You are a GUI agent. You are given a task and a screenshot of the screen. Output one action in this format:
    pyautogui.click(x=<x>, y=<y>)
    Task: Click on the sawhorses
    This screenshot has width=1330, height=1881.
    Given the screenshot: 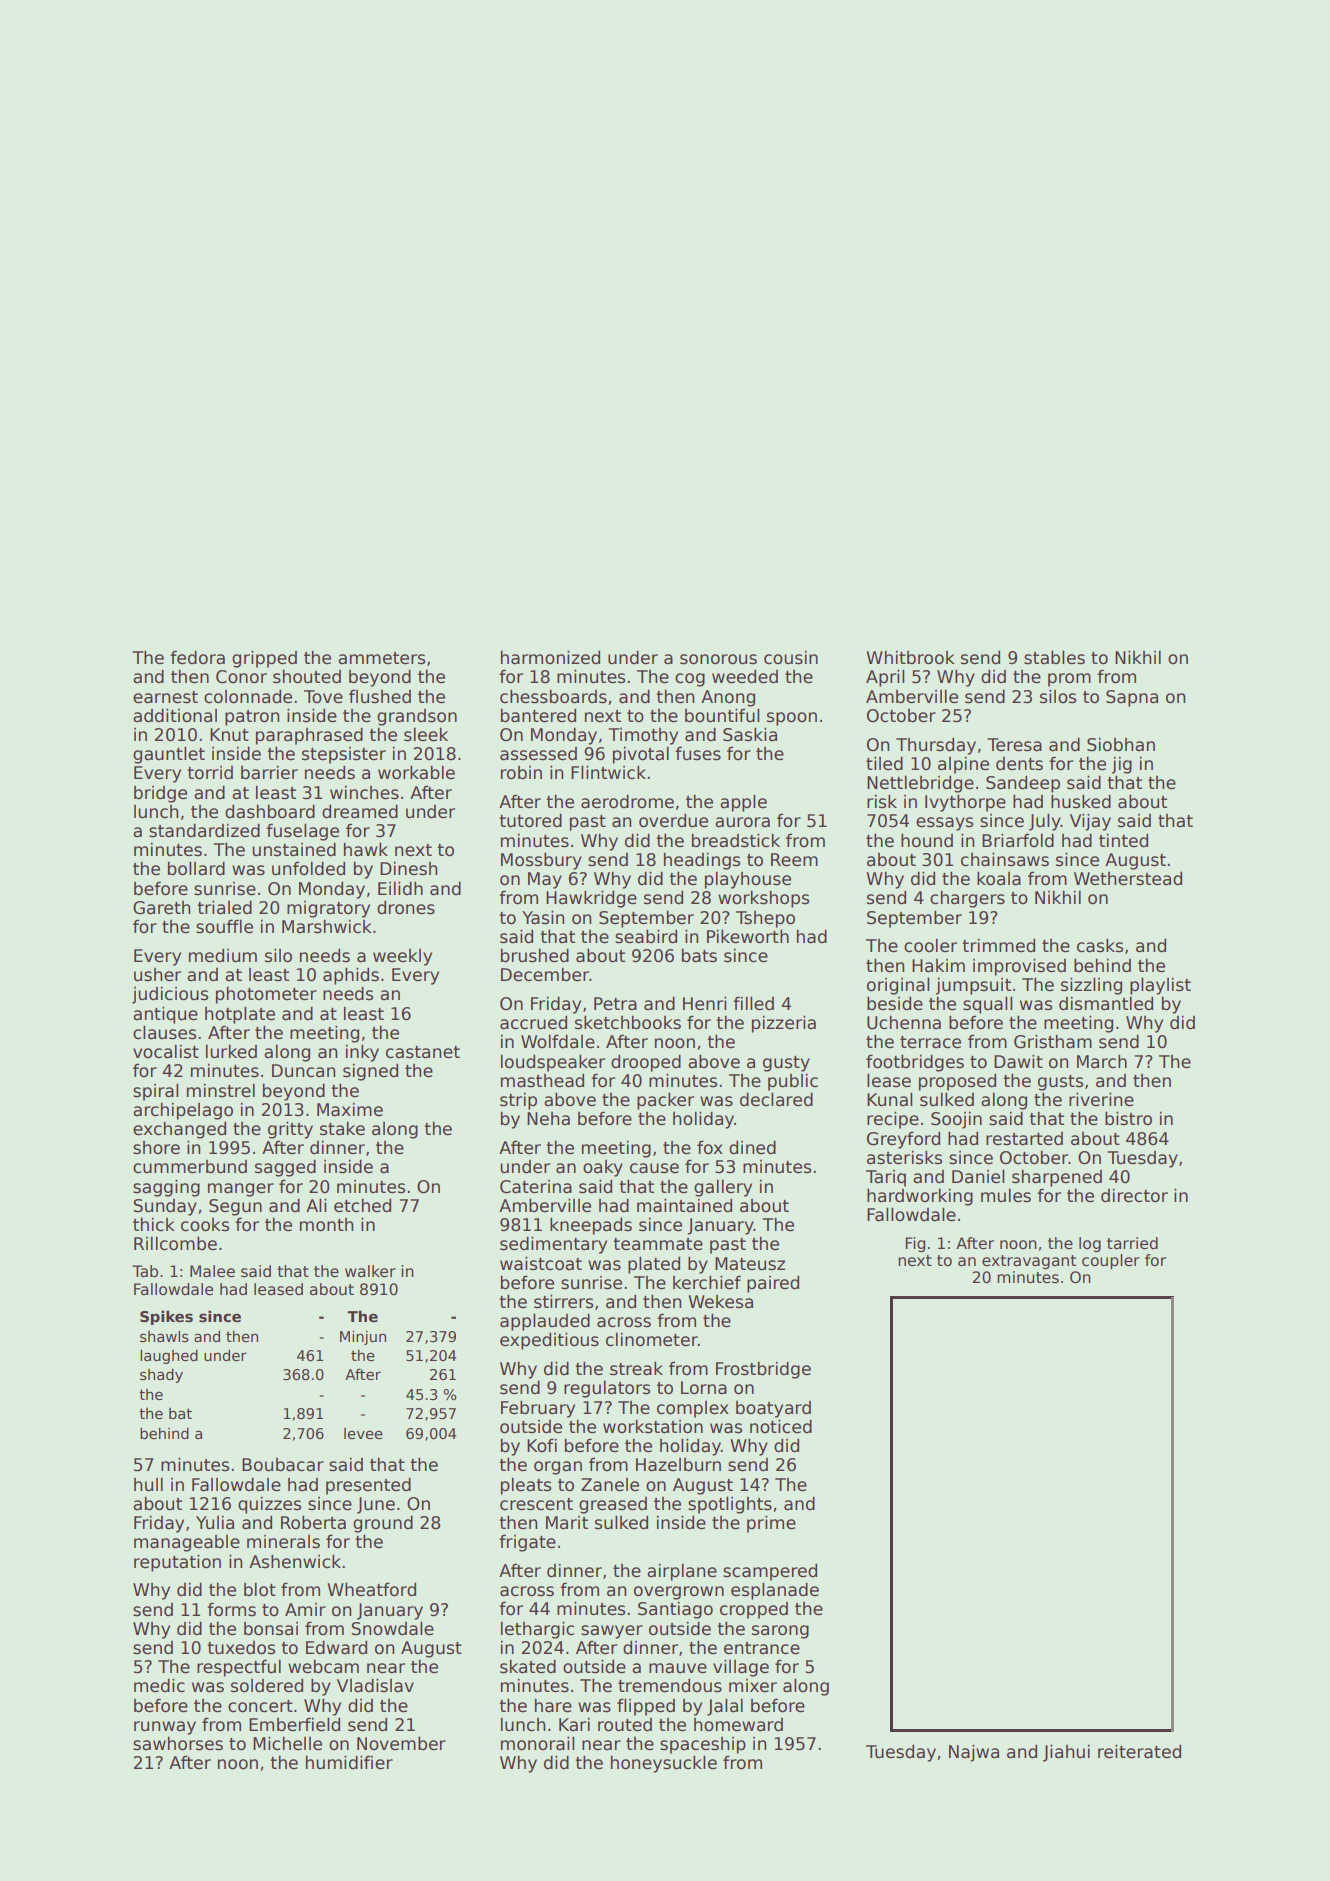 What is the action you would take?
    pyautogui.click(x=178, y=1743)
